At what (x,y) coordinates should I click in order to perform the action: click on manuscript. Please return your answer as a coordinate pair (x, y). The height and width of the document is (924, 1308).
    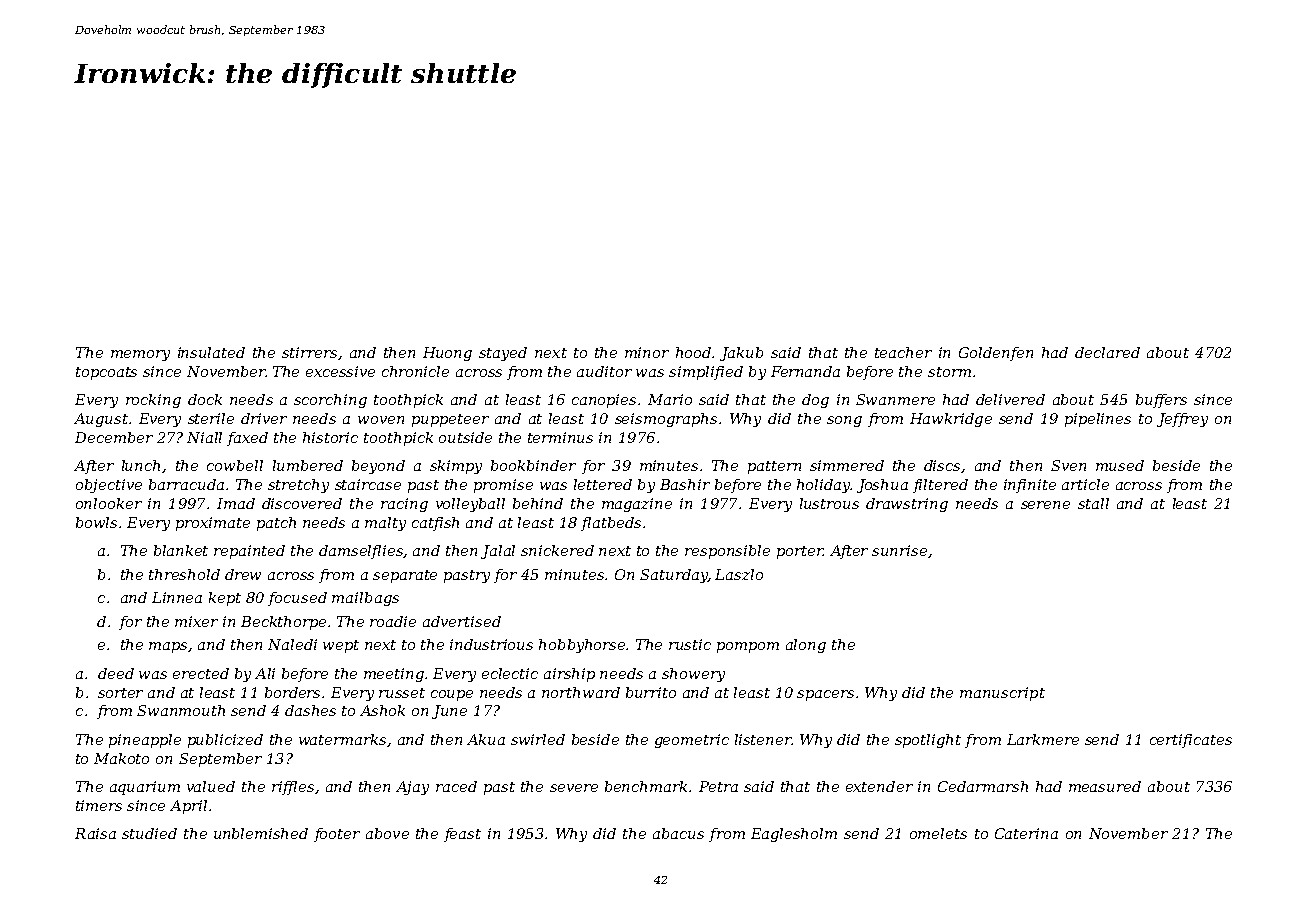
    Looking at the image, I should click on (1002, 694).
